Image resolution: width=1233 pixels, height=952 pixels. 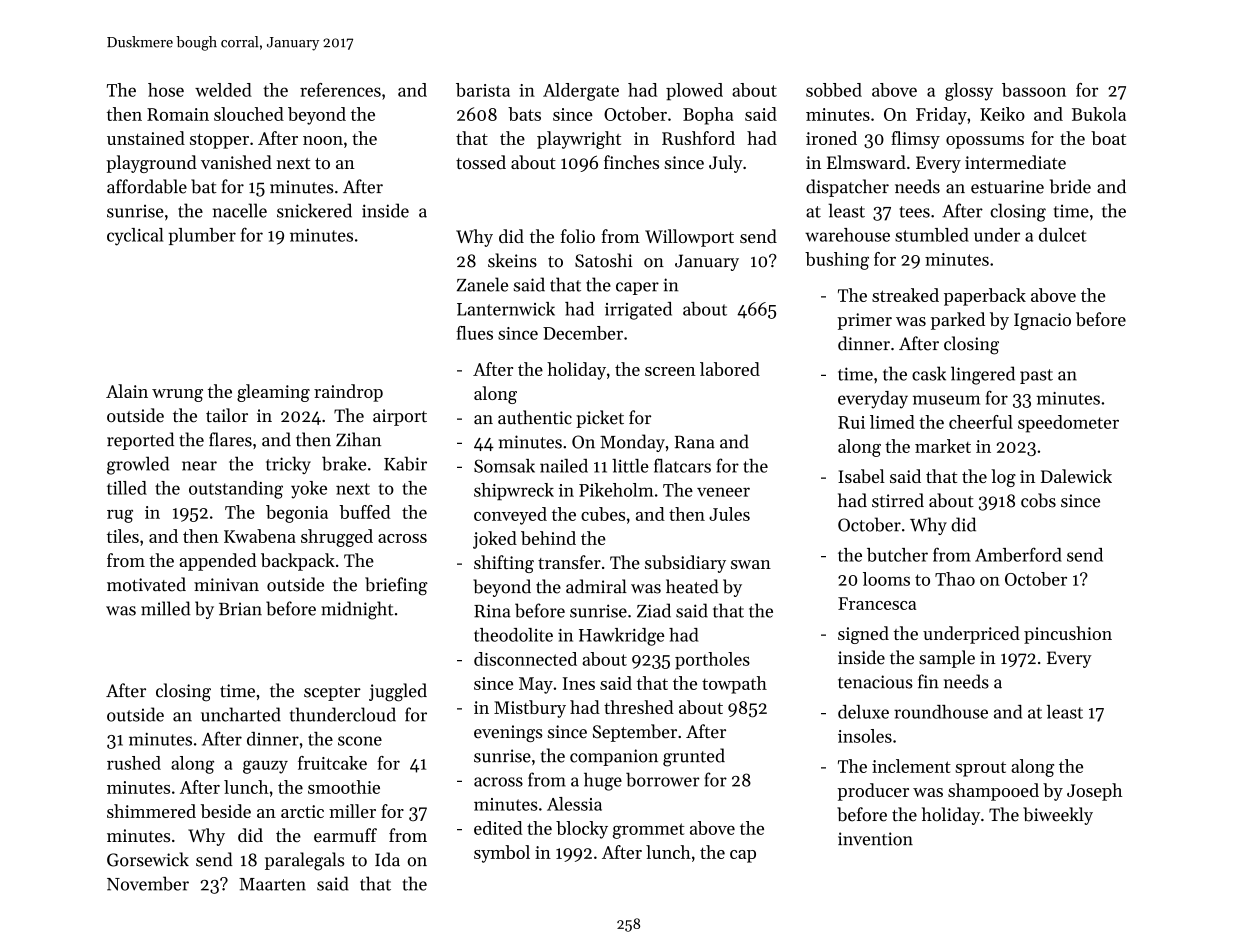 I want to click on speedometer, so click(x=1068, y=424).
